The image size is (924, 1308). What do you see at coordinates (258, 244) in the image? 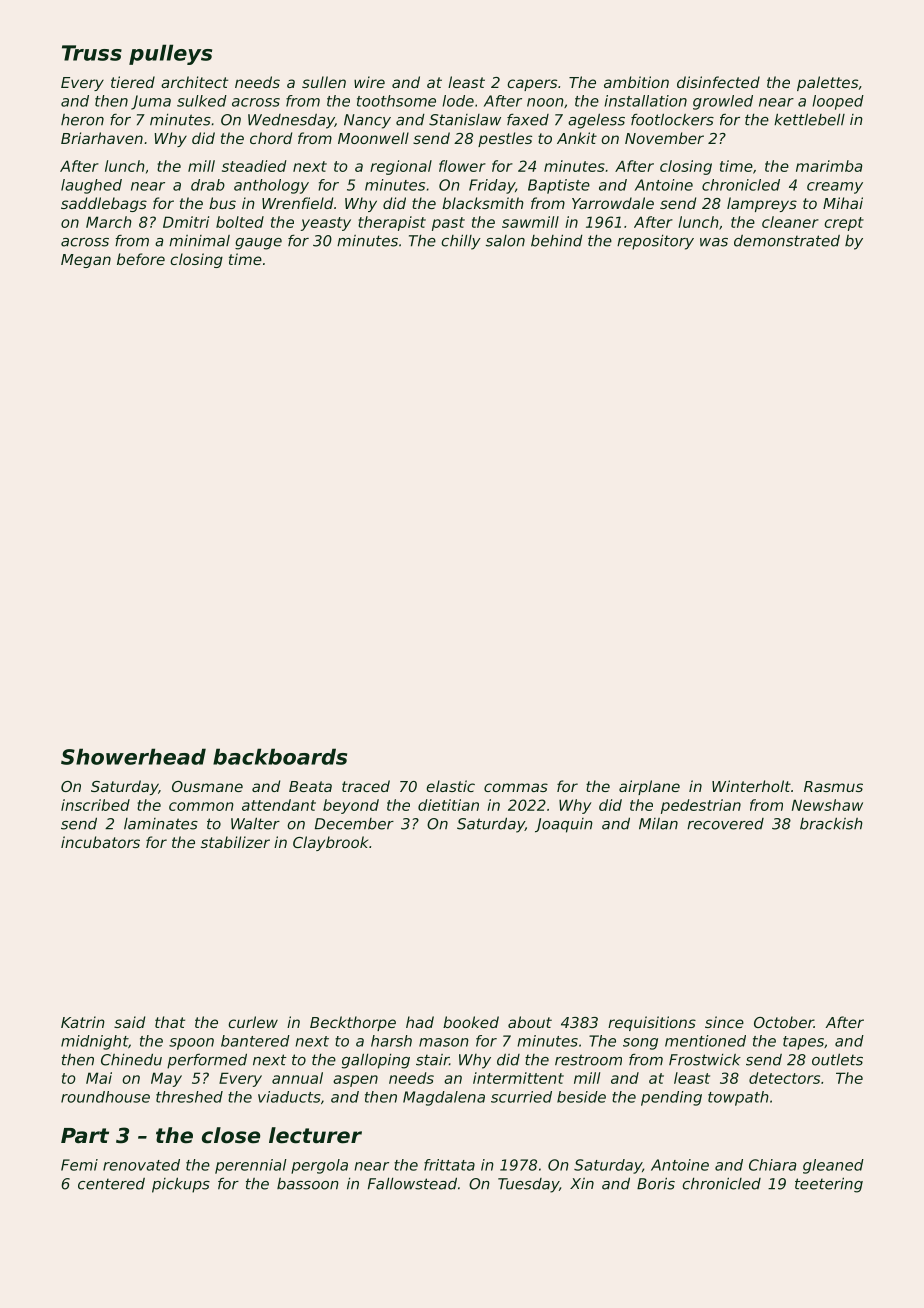
I see `gauge` at bounding box center [258, 244].
